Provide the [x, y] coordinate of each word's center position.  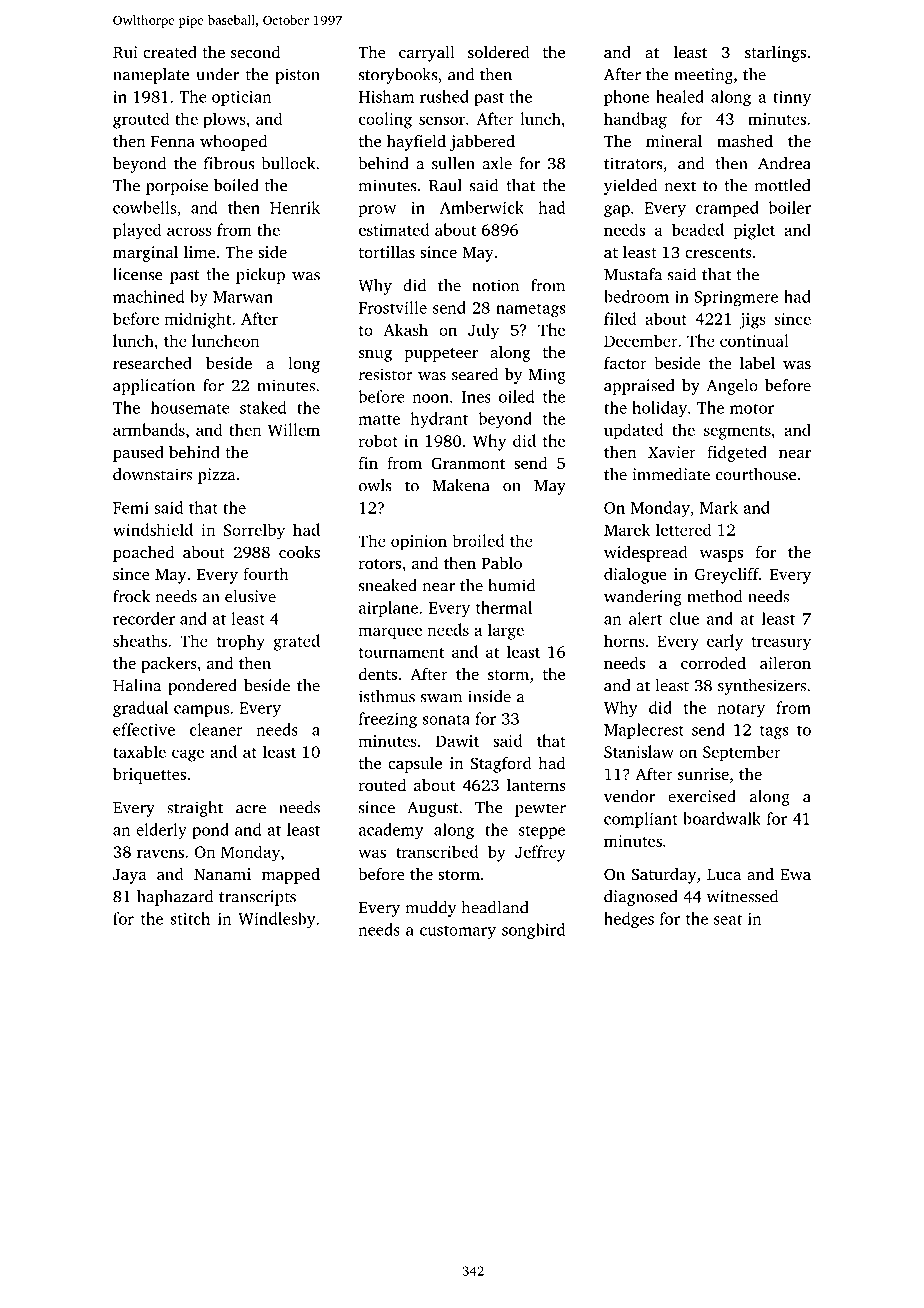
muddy [431, 909]
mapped [291, 875]
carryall [427, 53]
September [742, 753]
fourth [266, 574]
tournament [401, 652]
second [255, 51]
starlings [775, 53]
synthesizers [762, 687]
